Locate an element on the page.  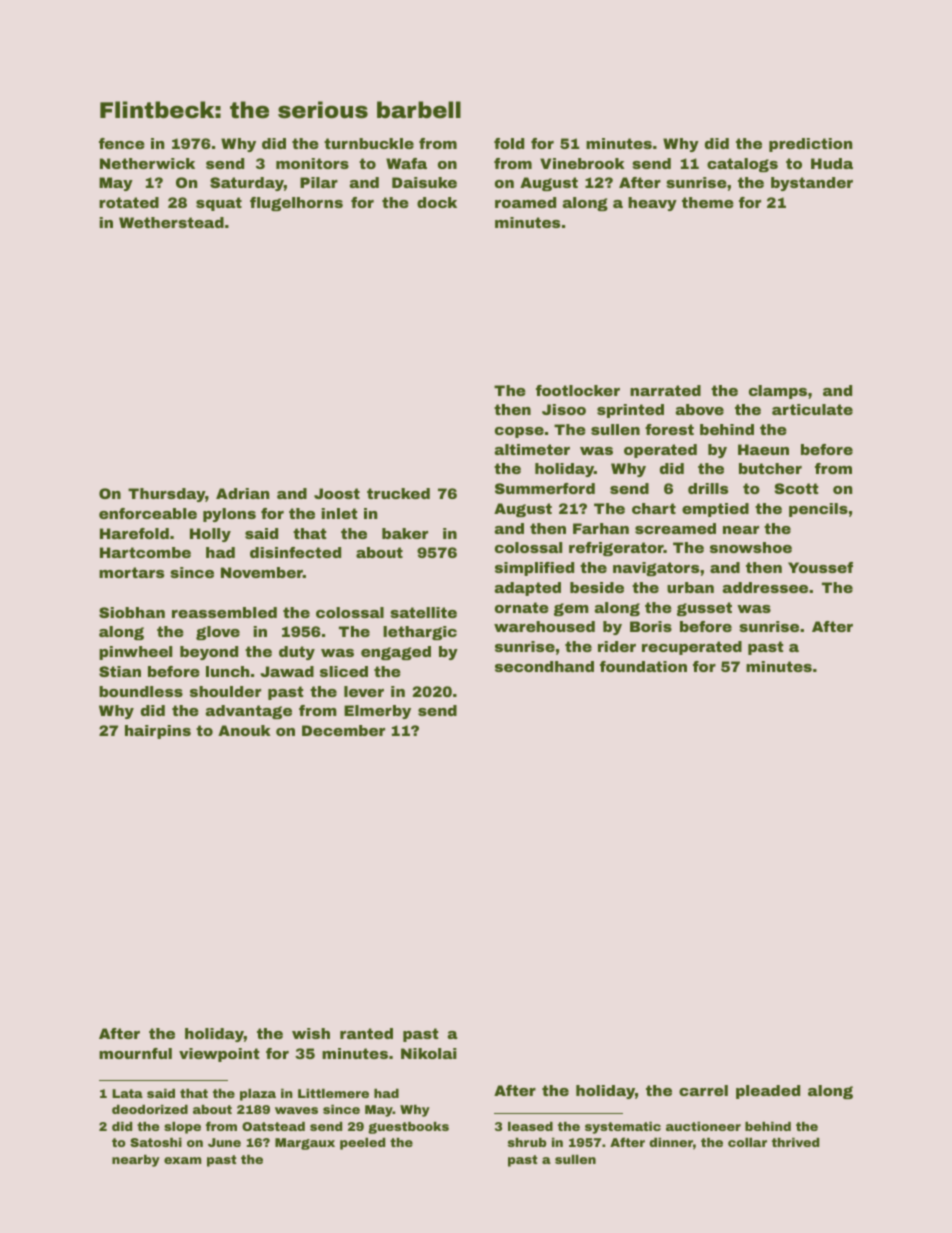
lever is located at coordinates (364, 691).
